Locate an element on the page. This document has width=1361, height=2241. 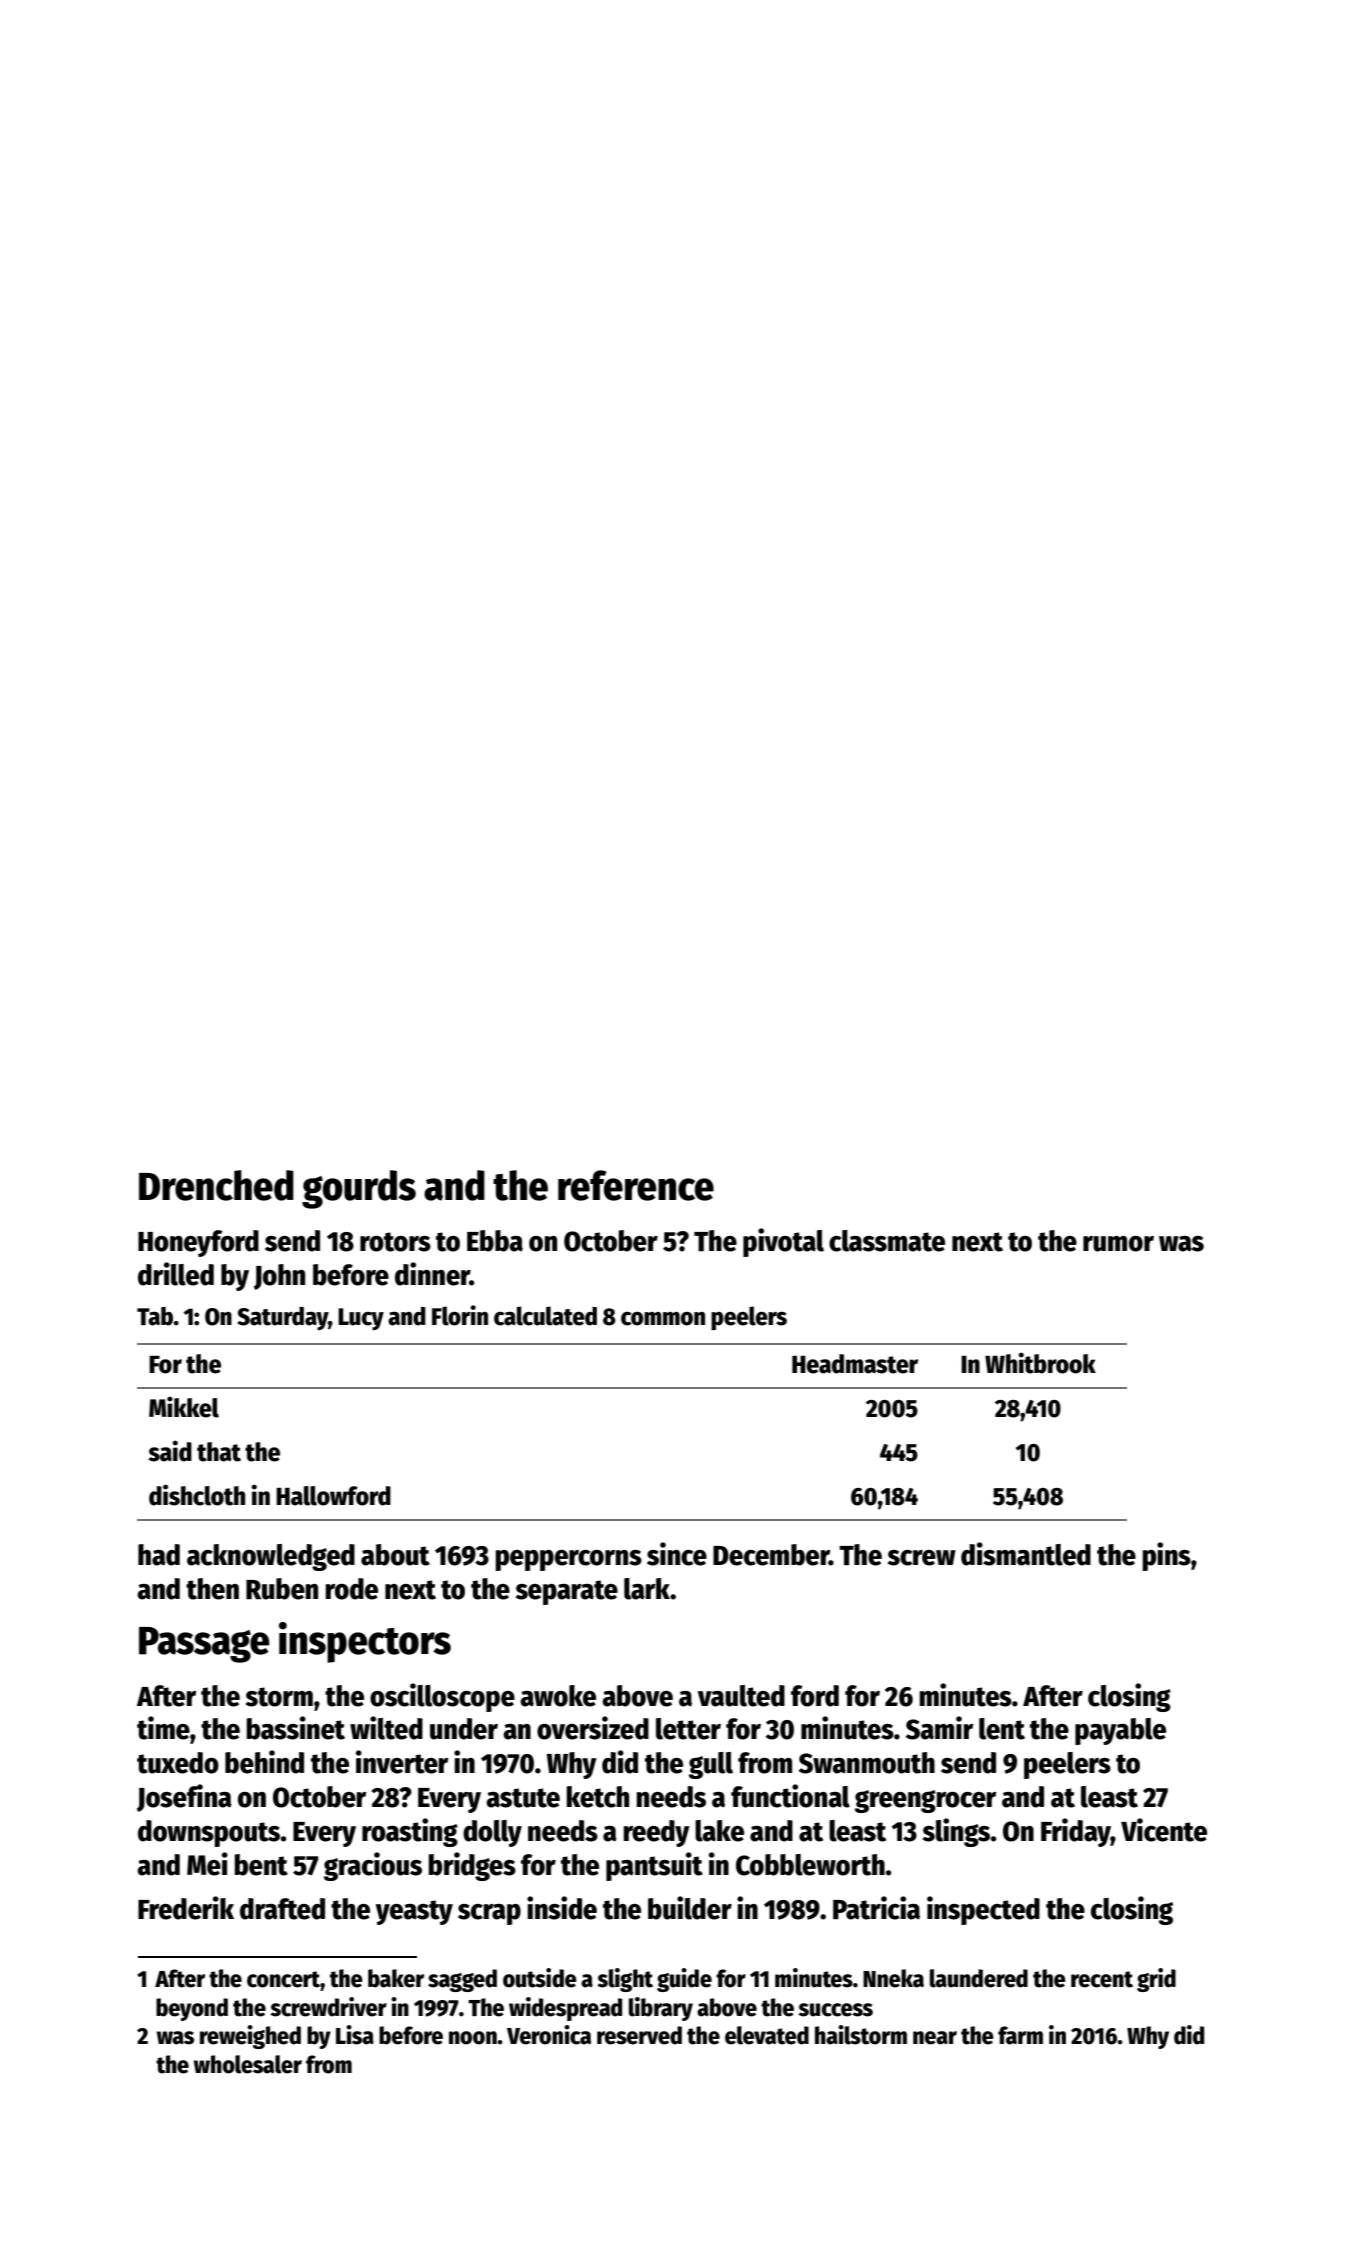
wholesaler is located at coordinates (247, 2064).
